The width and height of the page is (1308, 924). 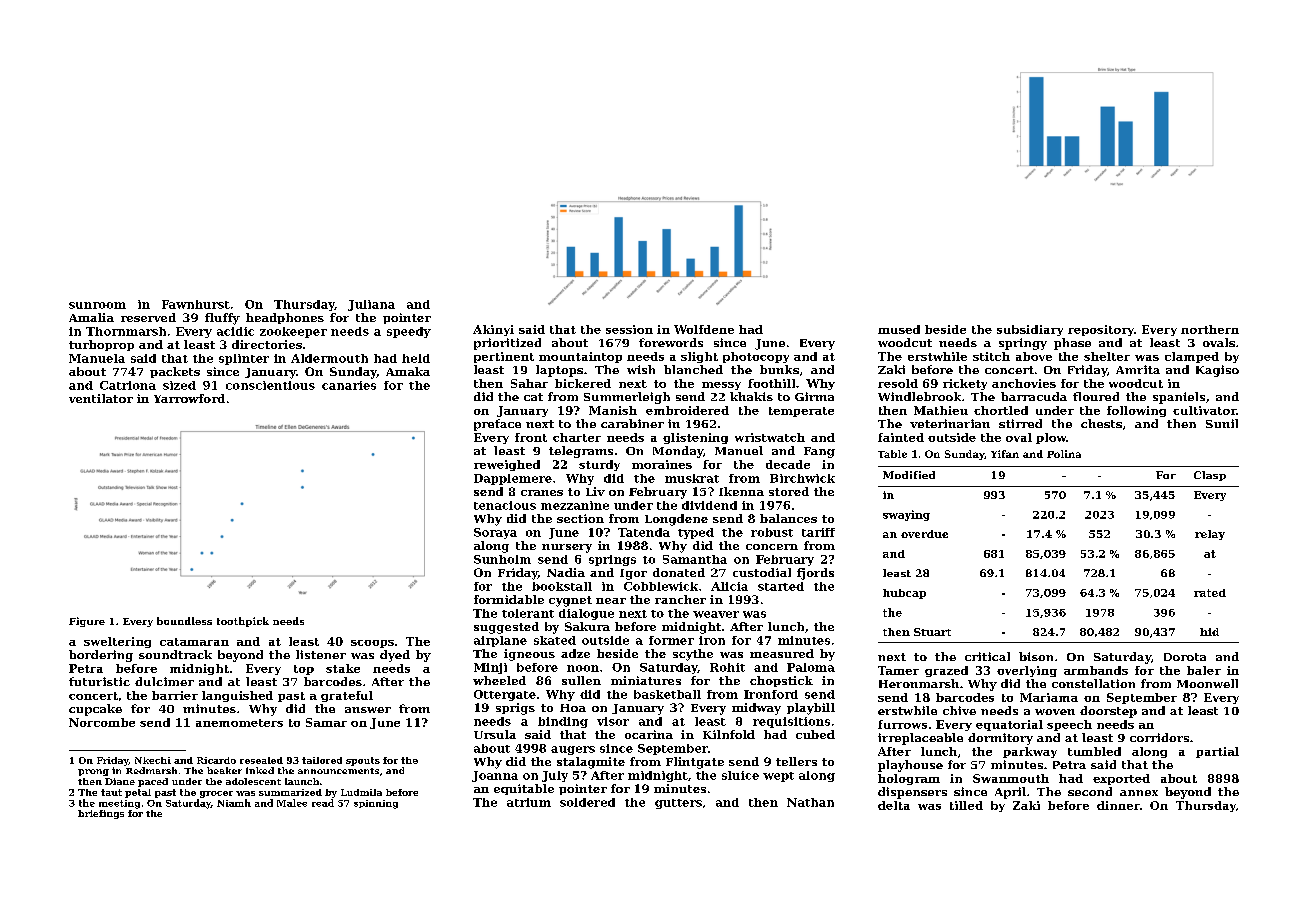 What do you see at coordinates (1210, 593) in the page?
I see `rated` at bounding box center [1210, 593].
